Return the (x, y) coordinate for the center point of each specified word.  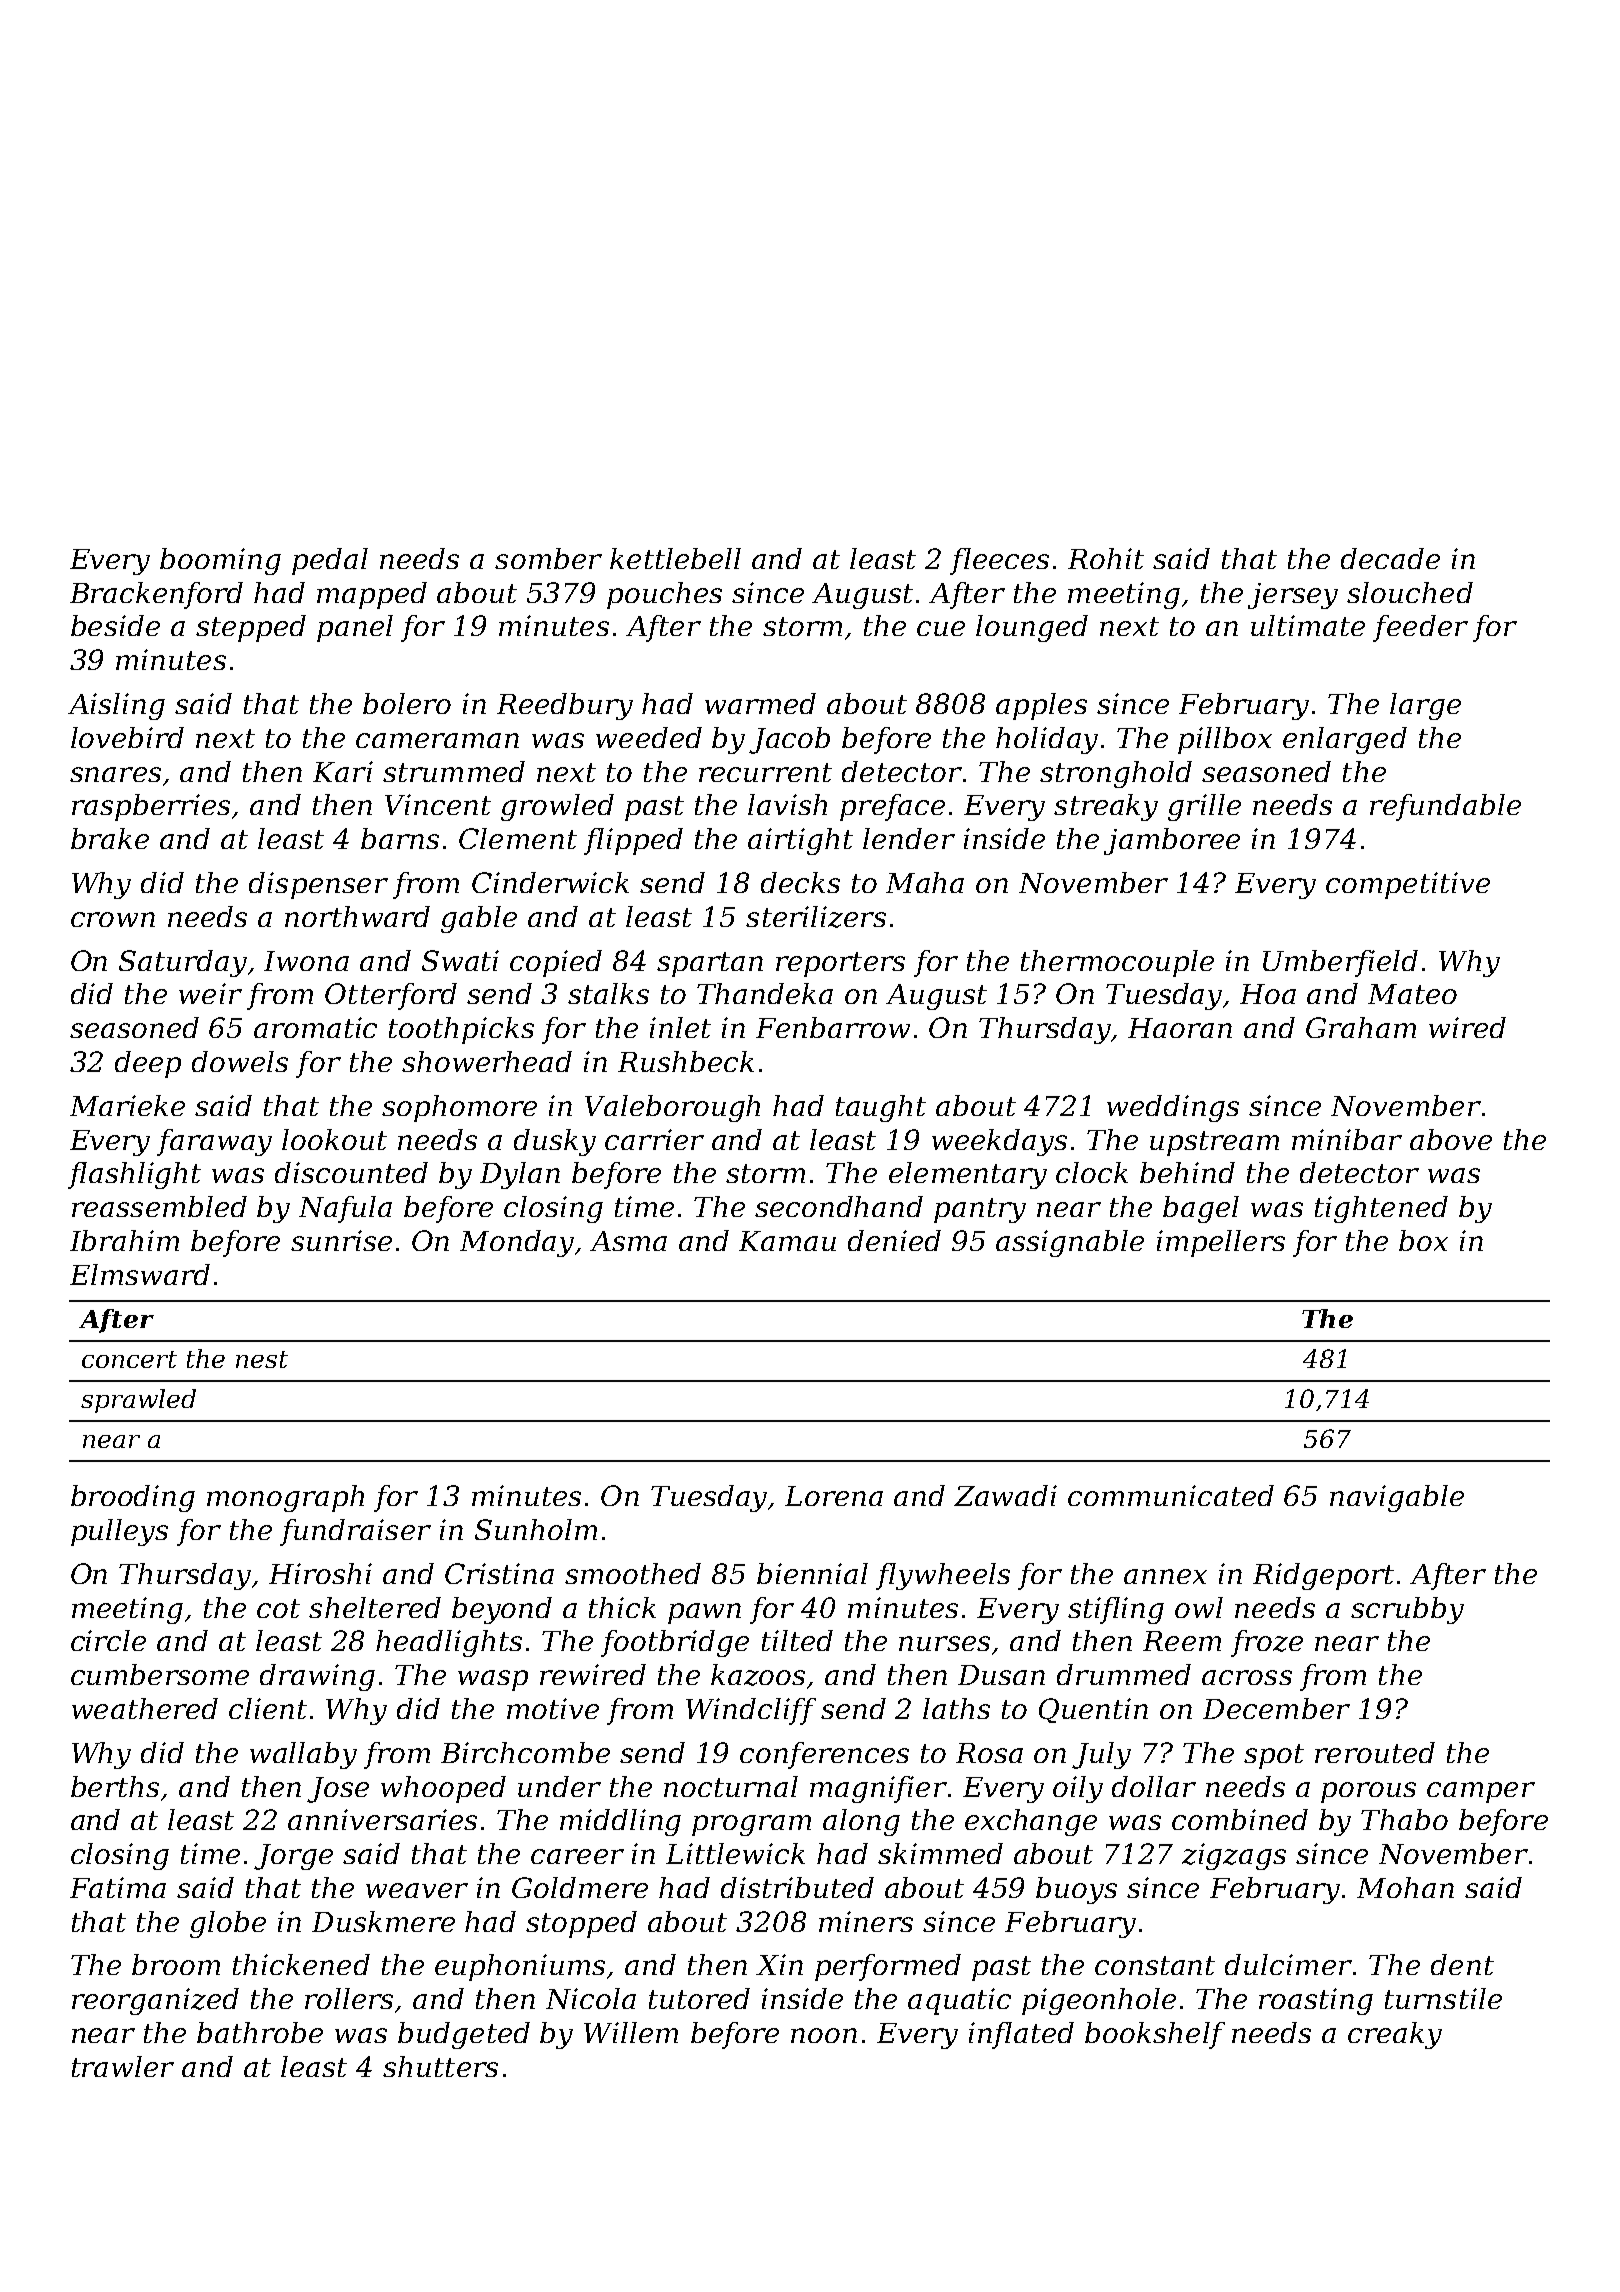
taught (881, 1108)
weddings (1173, 1108)
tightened (1381, 1209)
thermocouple (1117, 963)
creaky (1395, 2035)
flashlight (134, 1175)
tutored (699, 1998)
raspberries (151, 807)
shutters (440, 2066)
